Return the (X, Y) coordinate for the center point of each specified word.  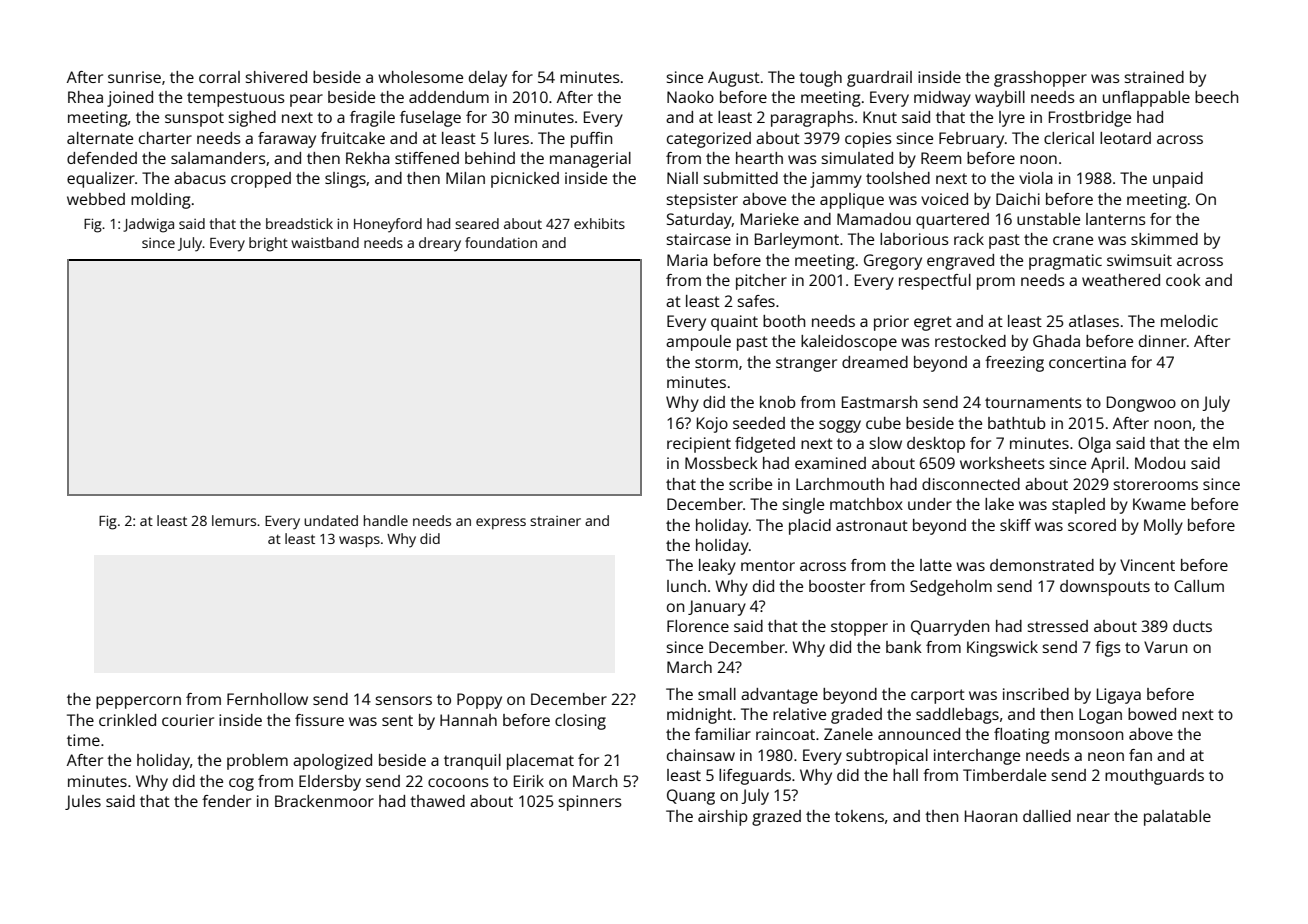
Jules (83, 802)
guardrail (879, 79)
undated (331, 520)
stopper (859, 628)
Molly (1163, 527)
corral (219, 77)
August (734, 79)
